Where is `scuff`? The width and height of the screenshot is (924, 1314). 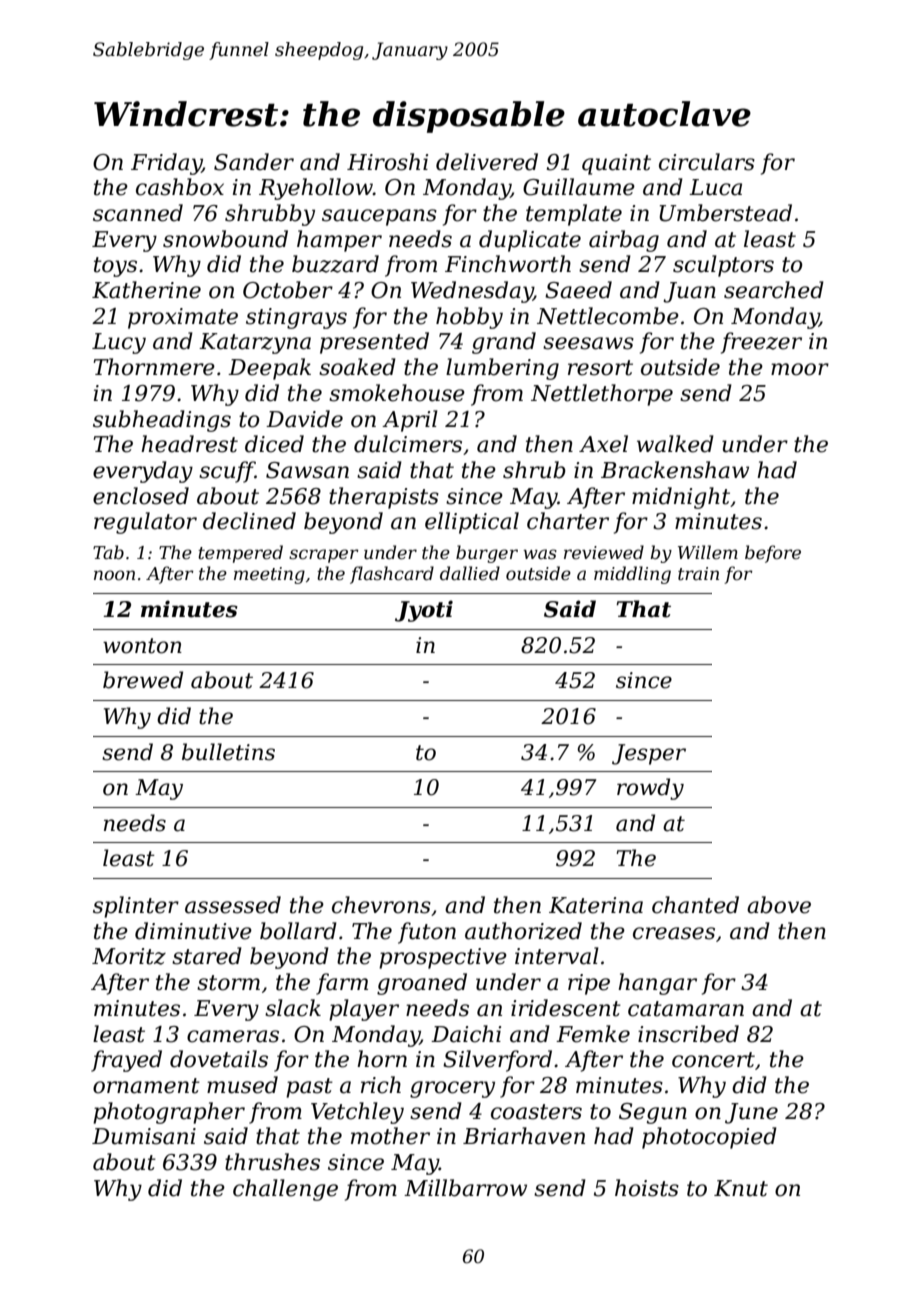 scuff is located at coordinates (227, 472).
